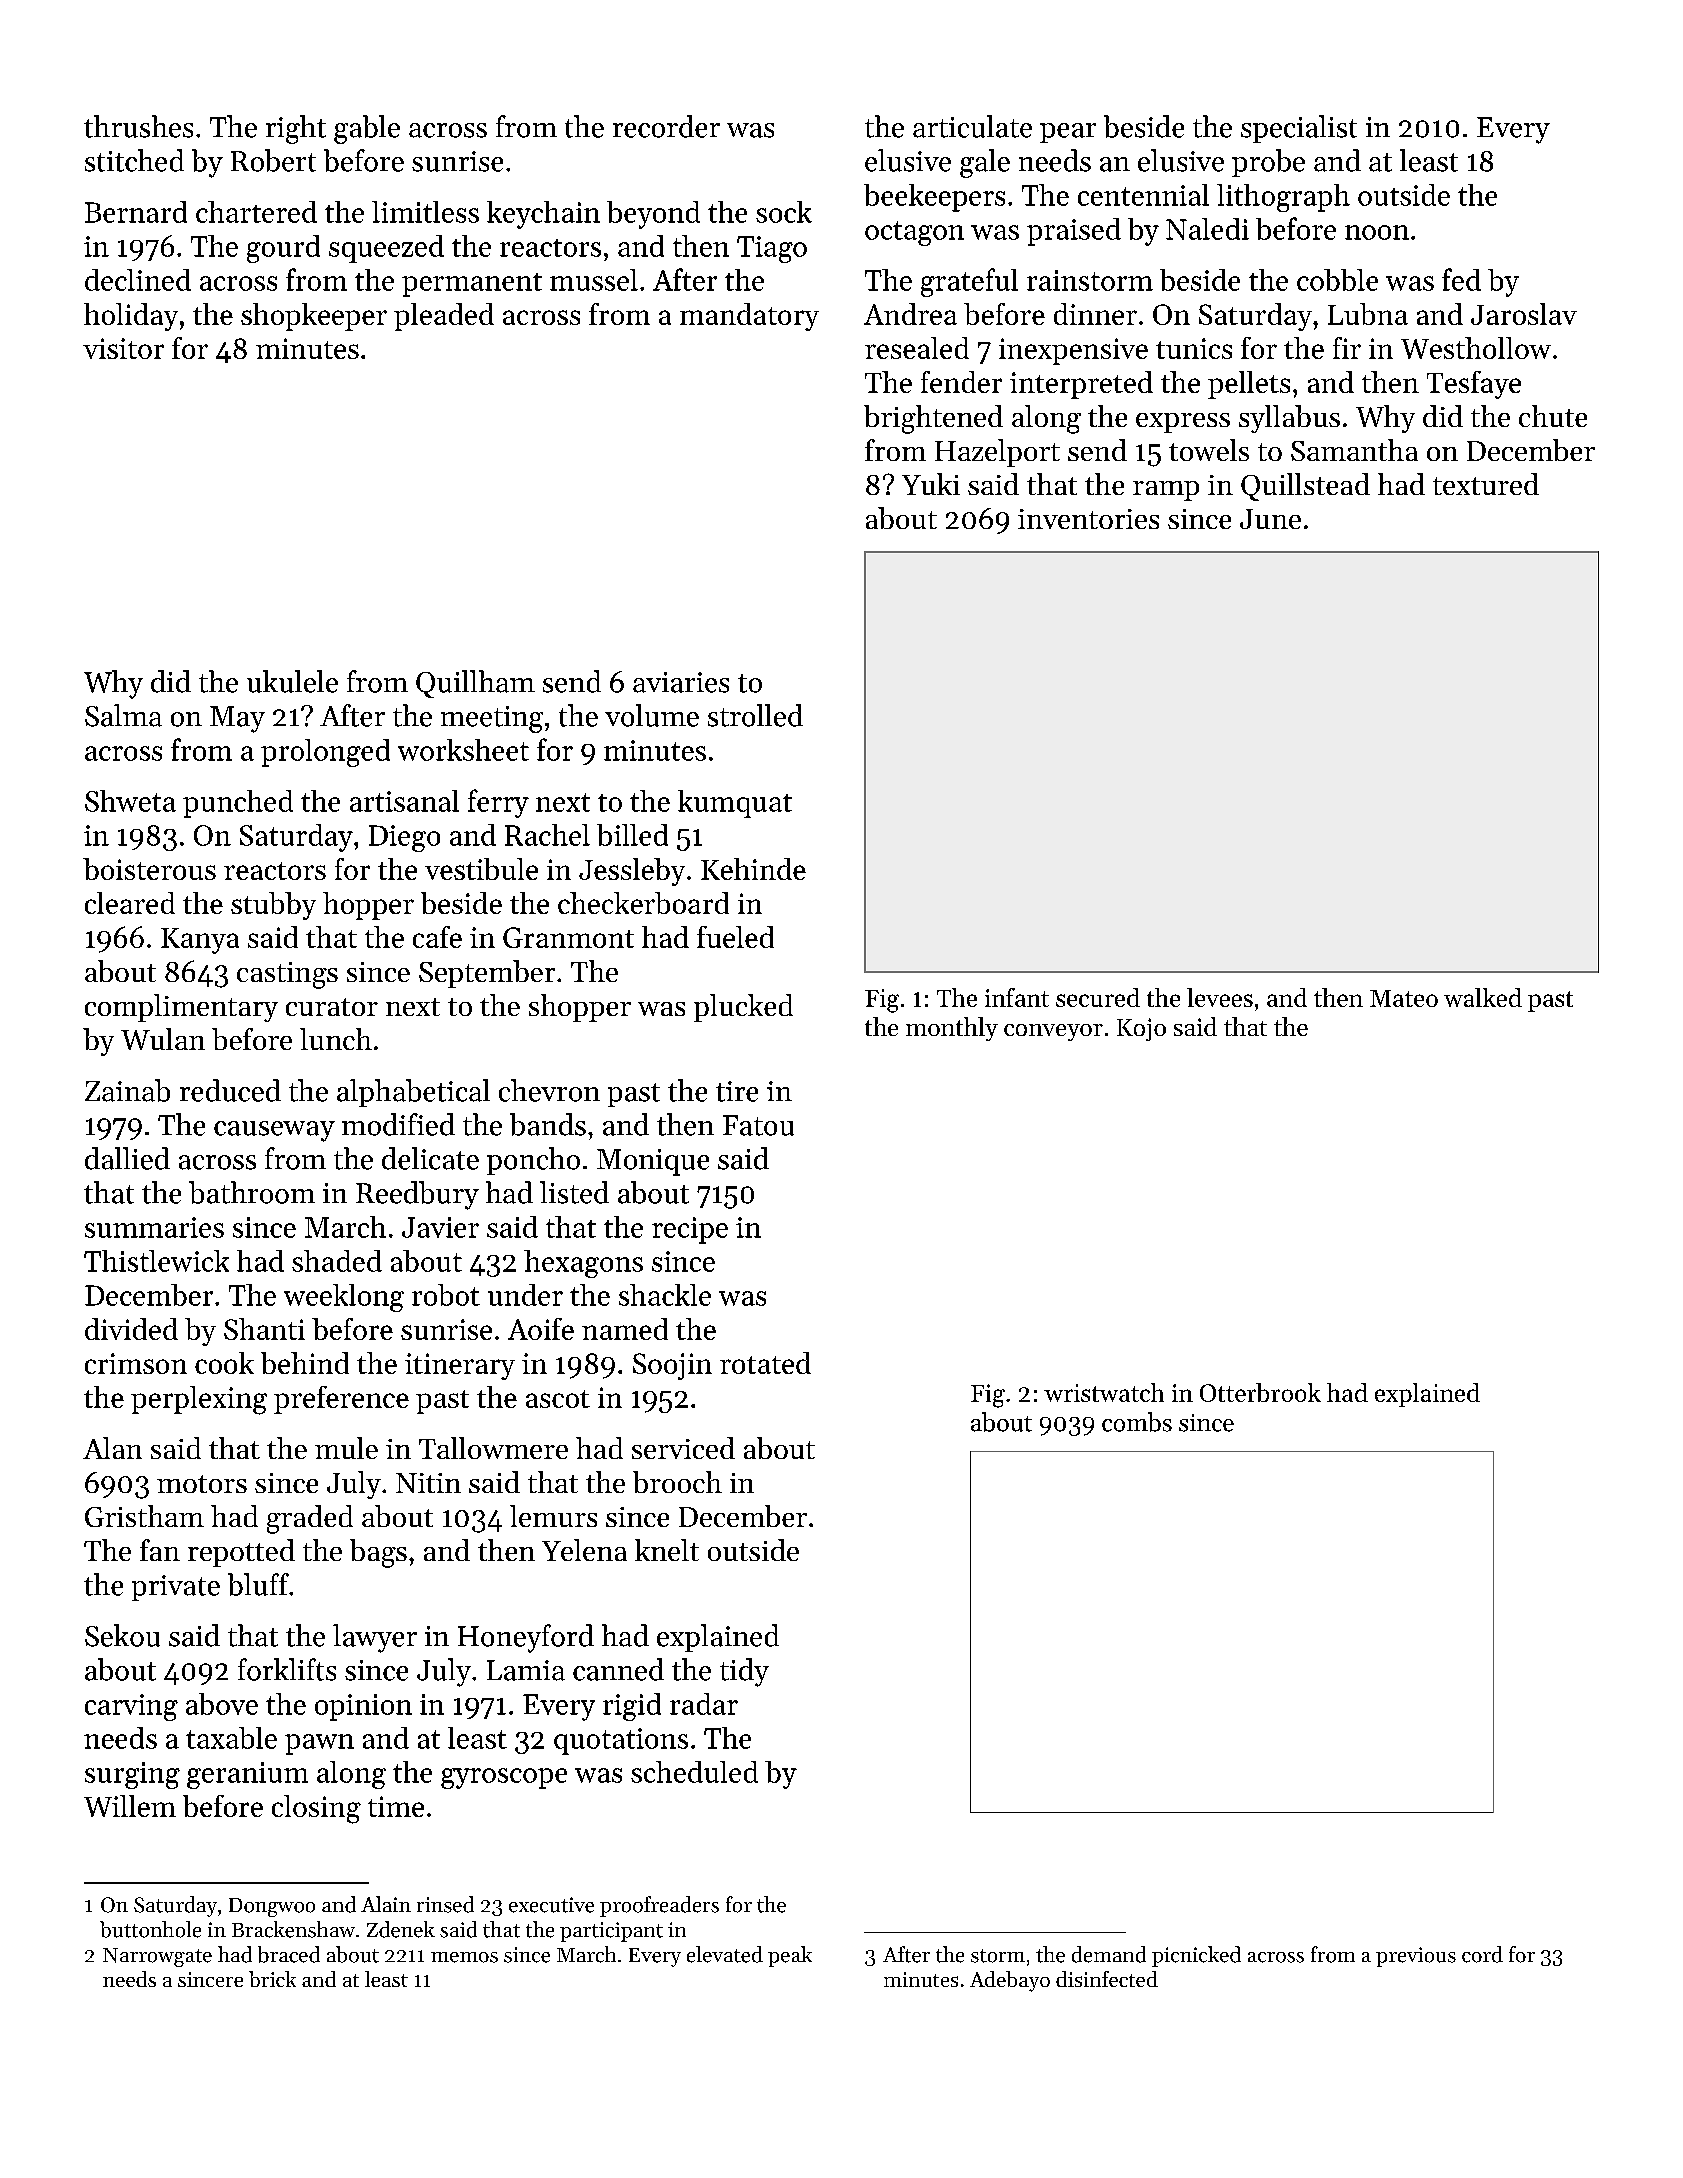  I want to click on proofreaders, so click(659, 1906).
